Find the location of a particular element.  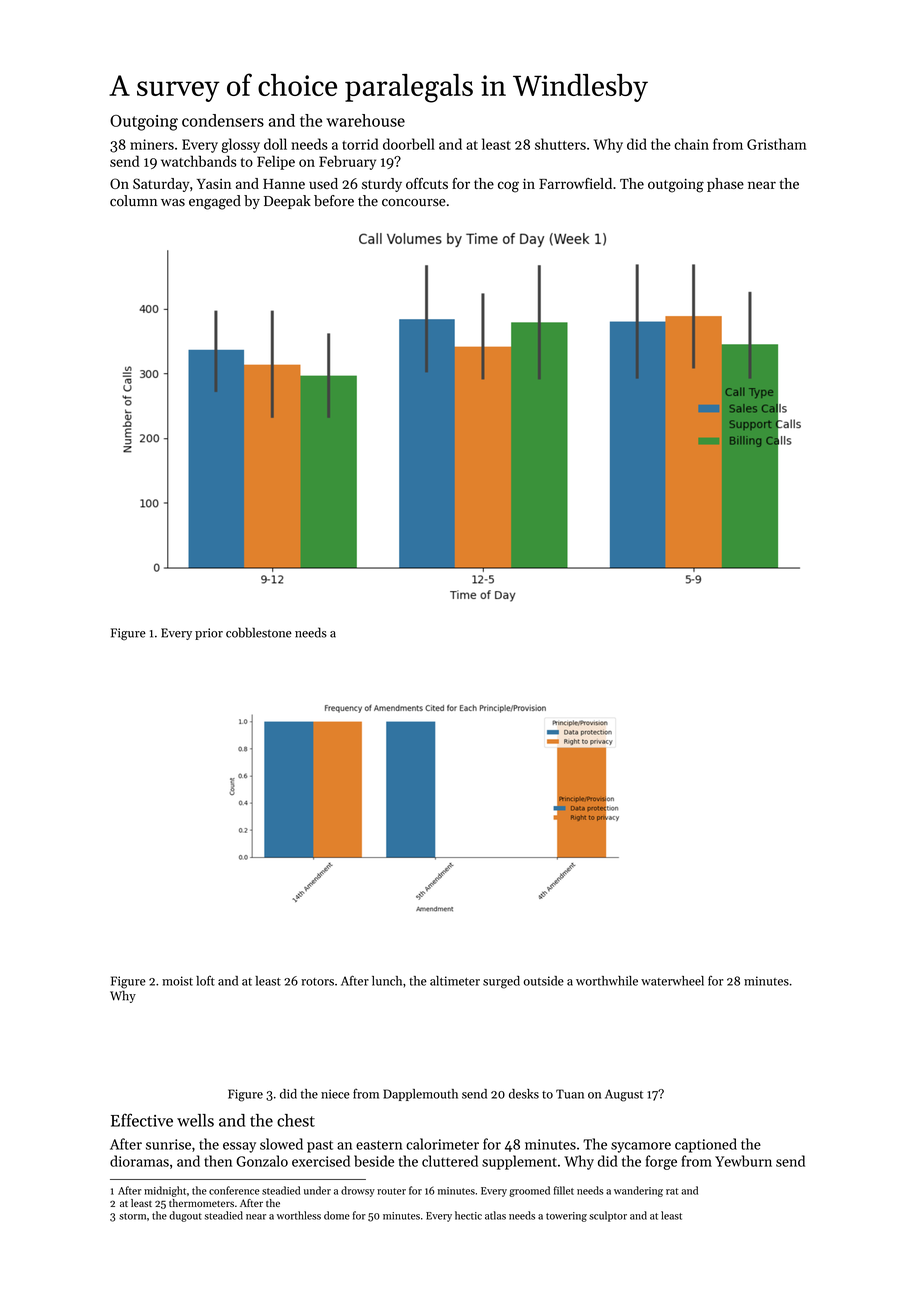

cobblestone is located at coordinates (259, 632).
